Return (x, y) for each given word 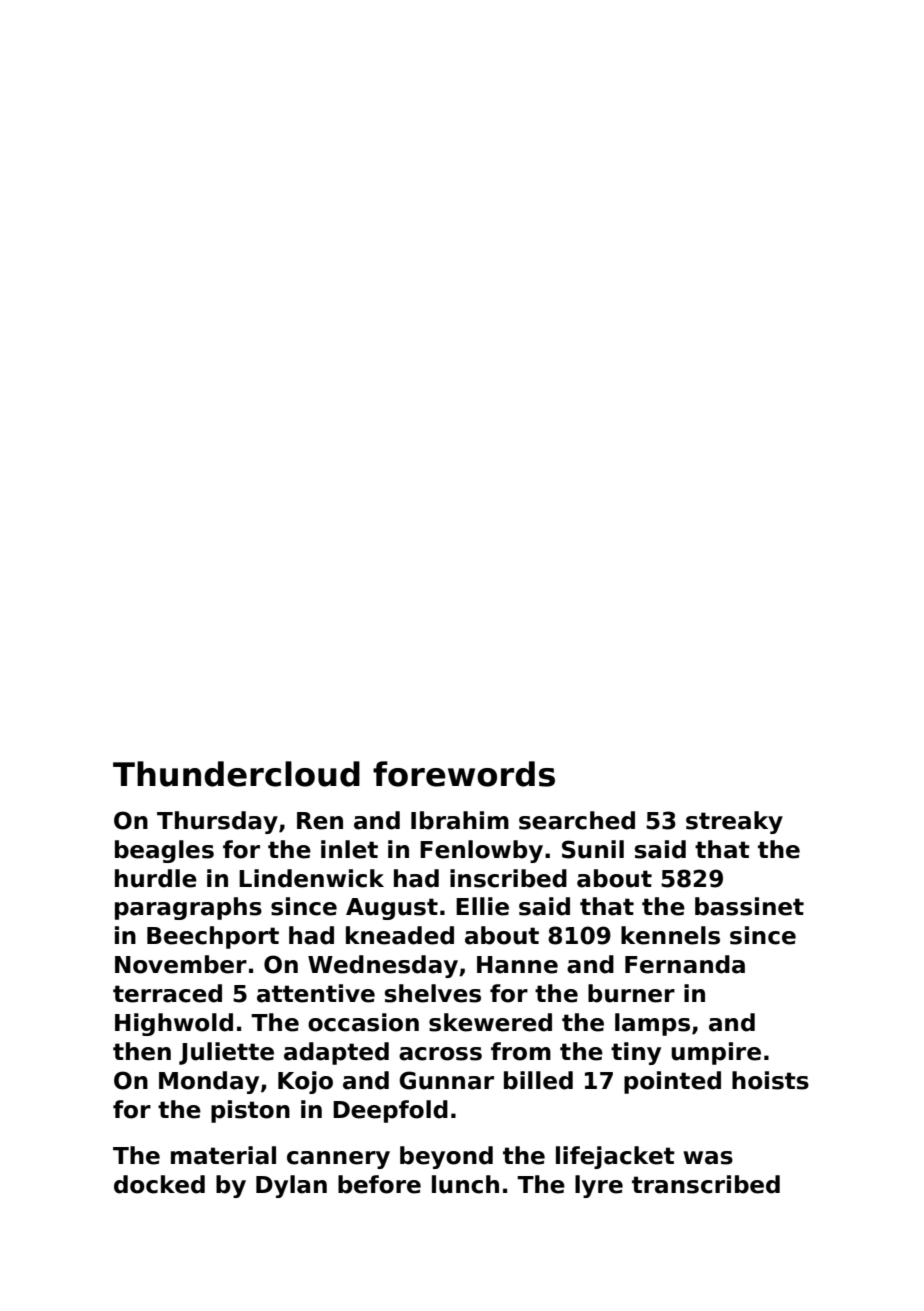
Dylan (291, 1186)
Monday (209, 1082)
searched (577, 820)
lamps (652, 1024)
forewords (464, 774)
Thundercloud (236, 774)
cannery (338, 1160)
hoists (770, 1080)
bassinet (749, 906)
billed (538, 1080)
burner (631, 993)
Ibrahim (460, 820)
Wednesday (383, 966)
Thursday (217, 822)
